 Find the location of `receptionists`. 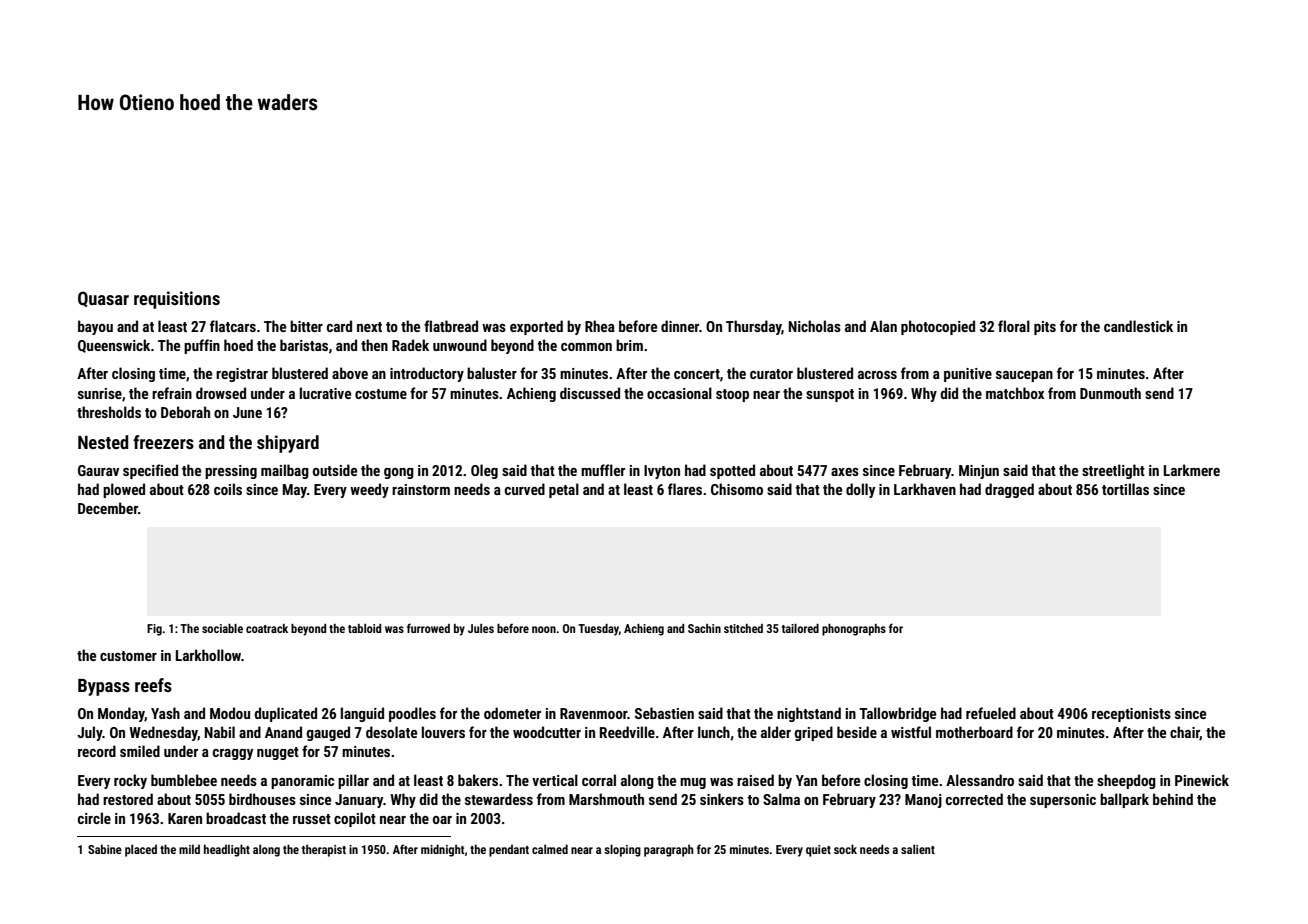

receptionists is located at coordinates (1131, 715).
